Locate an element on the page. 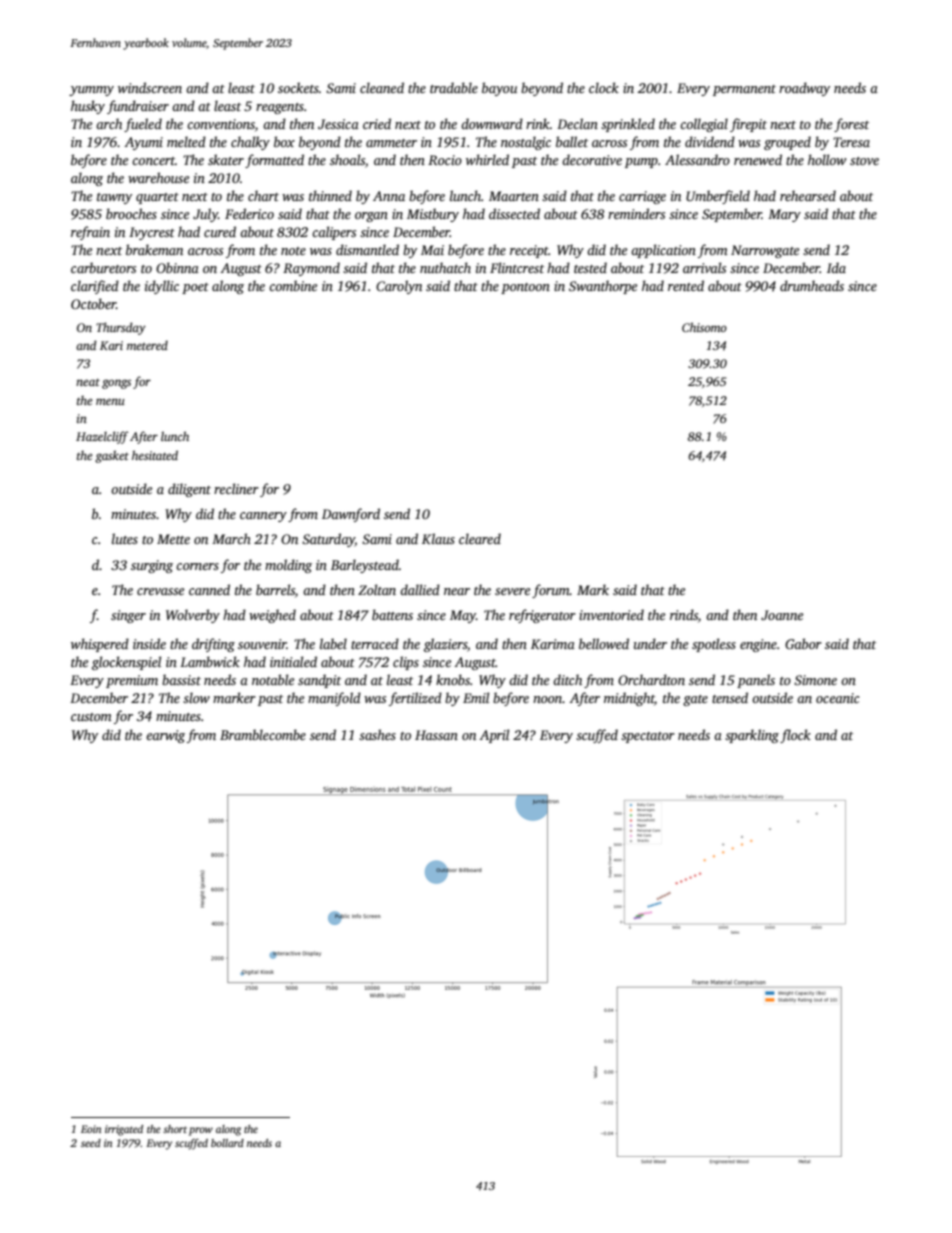 The height and width of the page is (1233, 952). spectator is located at coordinates (648, 737).
